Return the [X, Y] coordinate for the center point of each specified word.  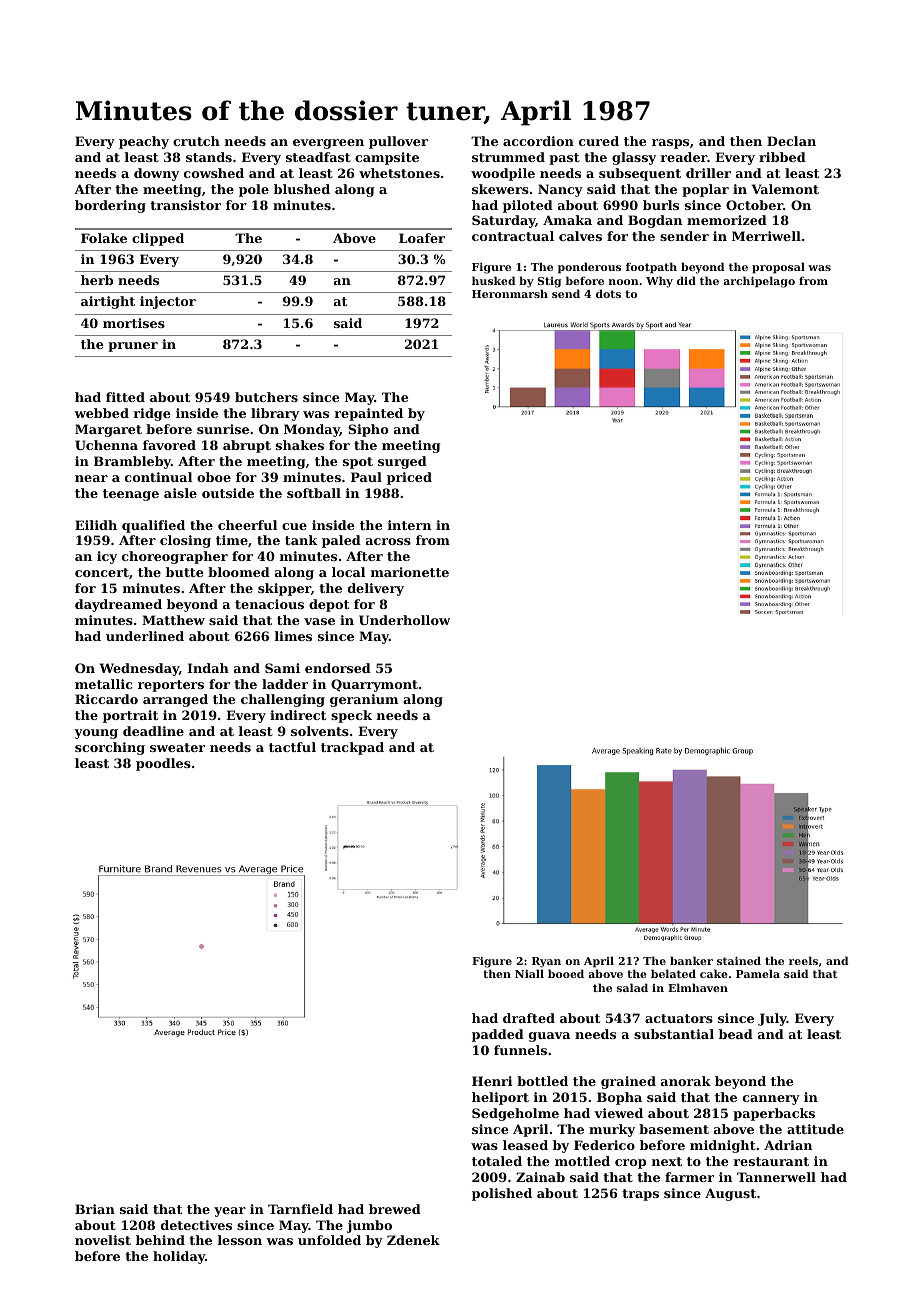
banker [691, 960]
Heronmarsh [510, 293]
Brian [95, 1209]
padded [498, 1035]
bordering [110, 206]
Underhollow [404, 620]
